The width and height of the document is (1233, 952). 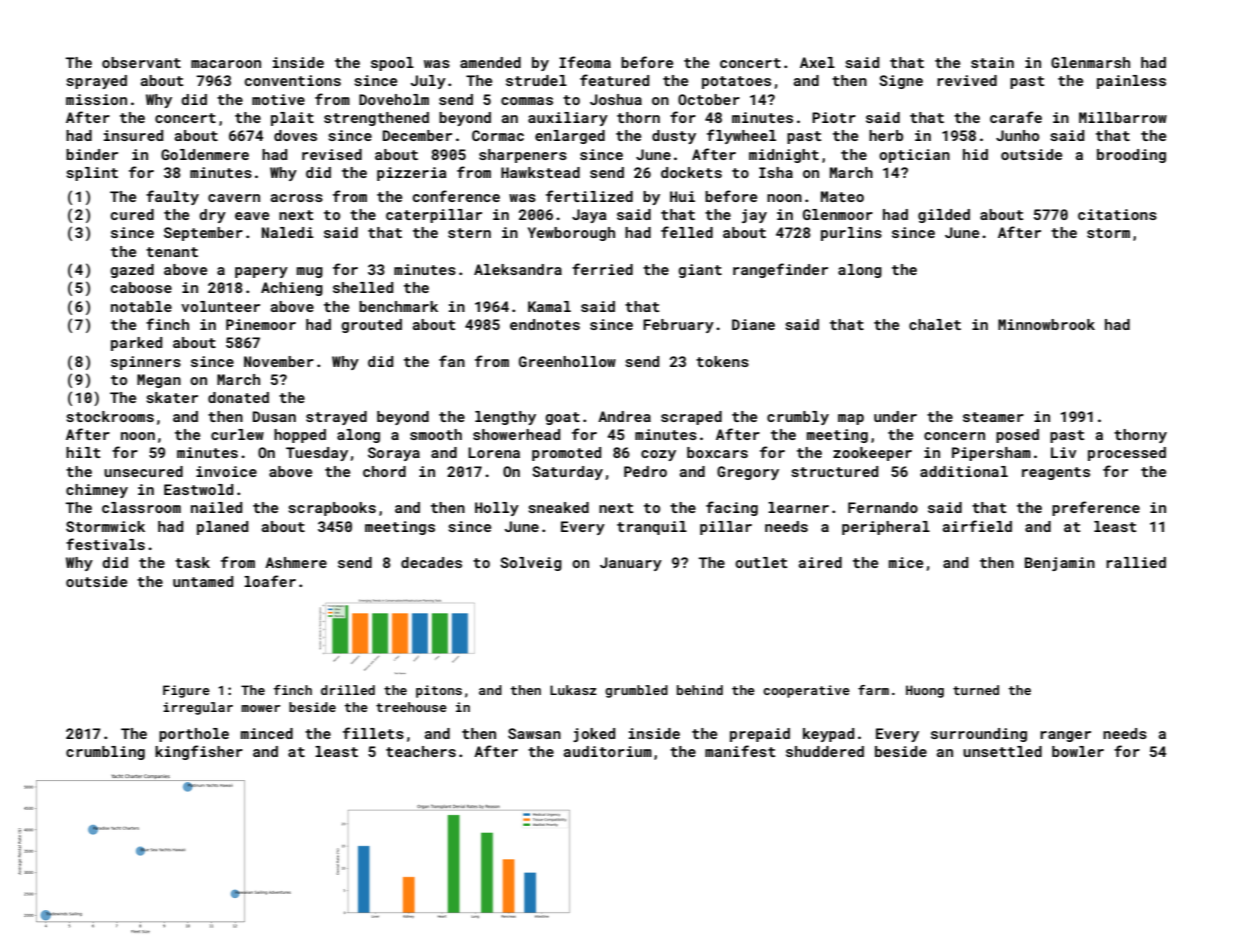 I want to click on cooperative, so click(x=806, y=691).
